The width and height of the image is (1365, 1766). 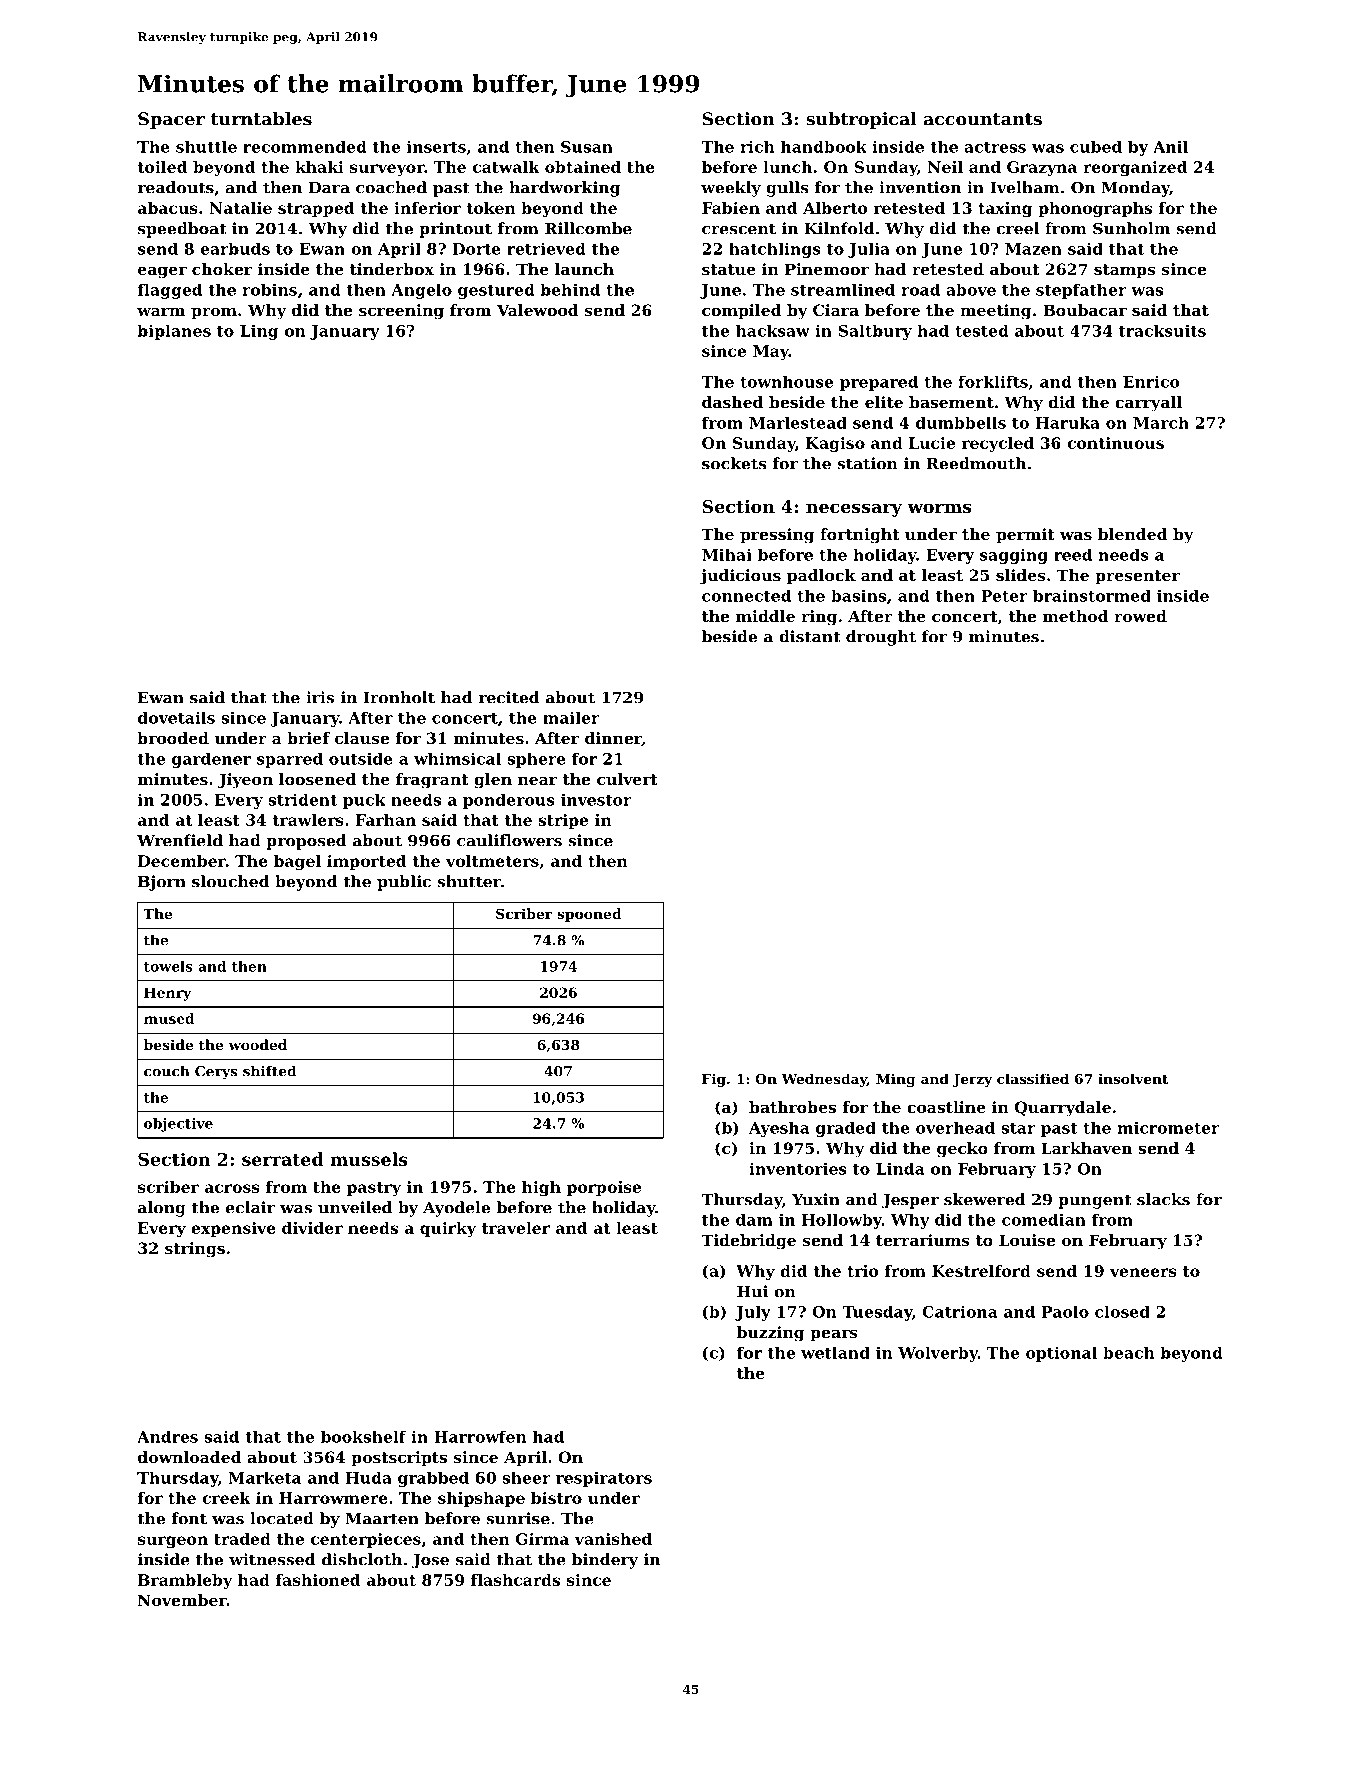 I want to click on Ironholt, so click(x=399, y=697).
